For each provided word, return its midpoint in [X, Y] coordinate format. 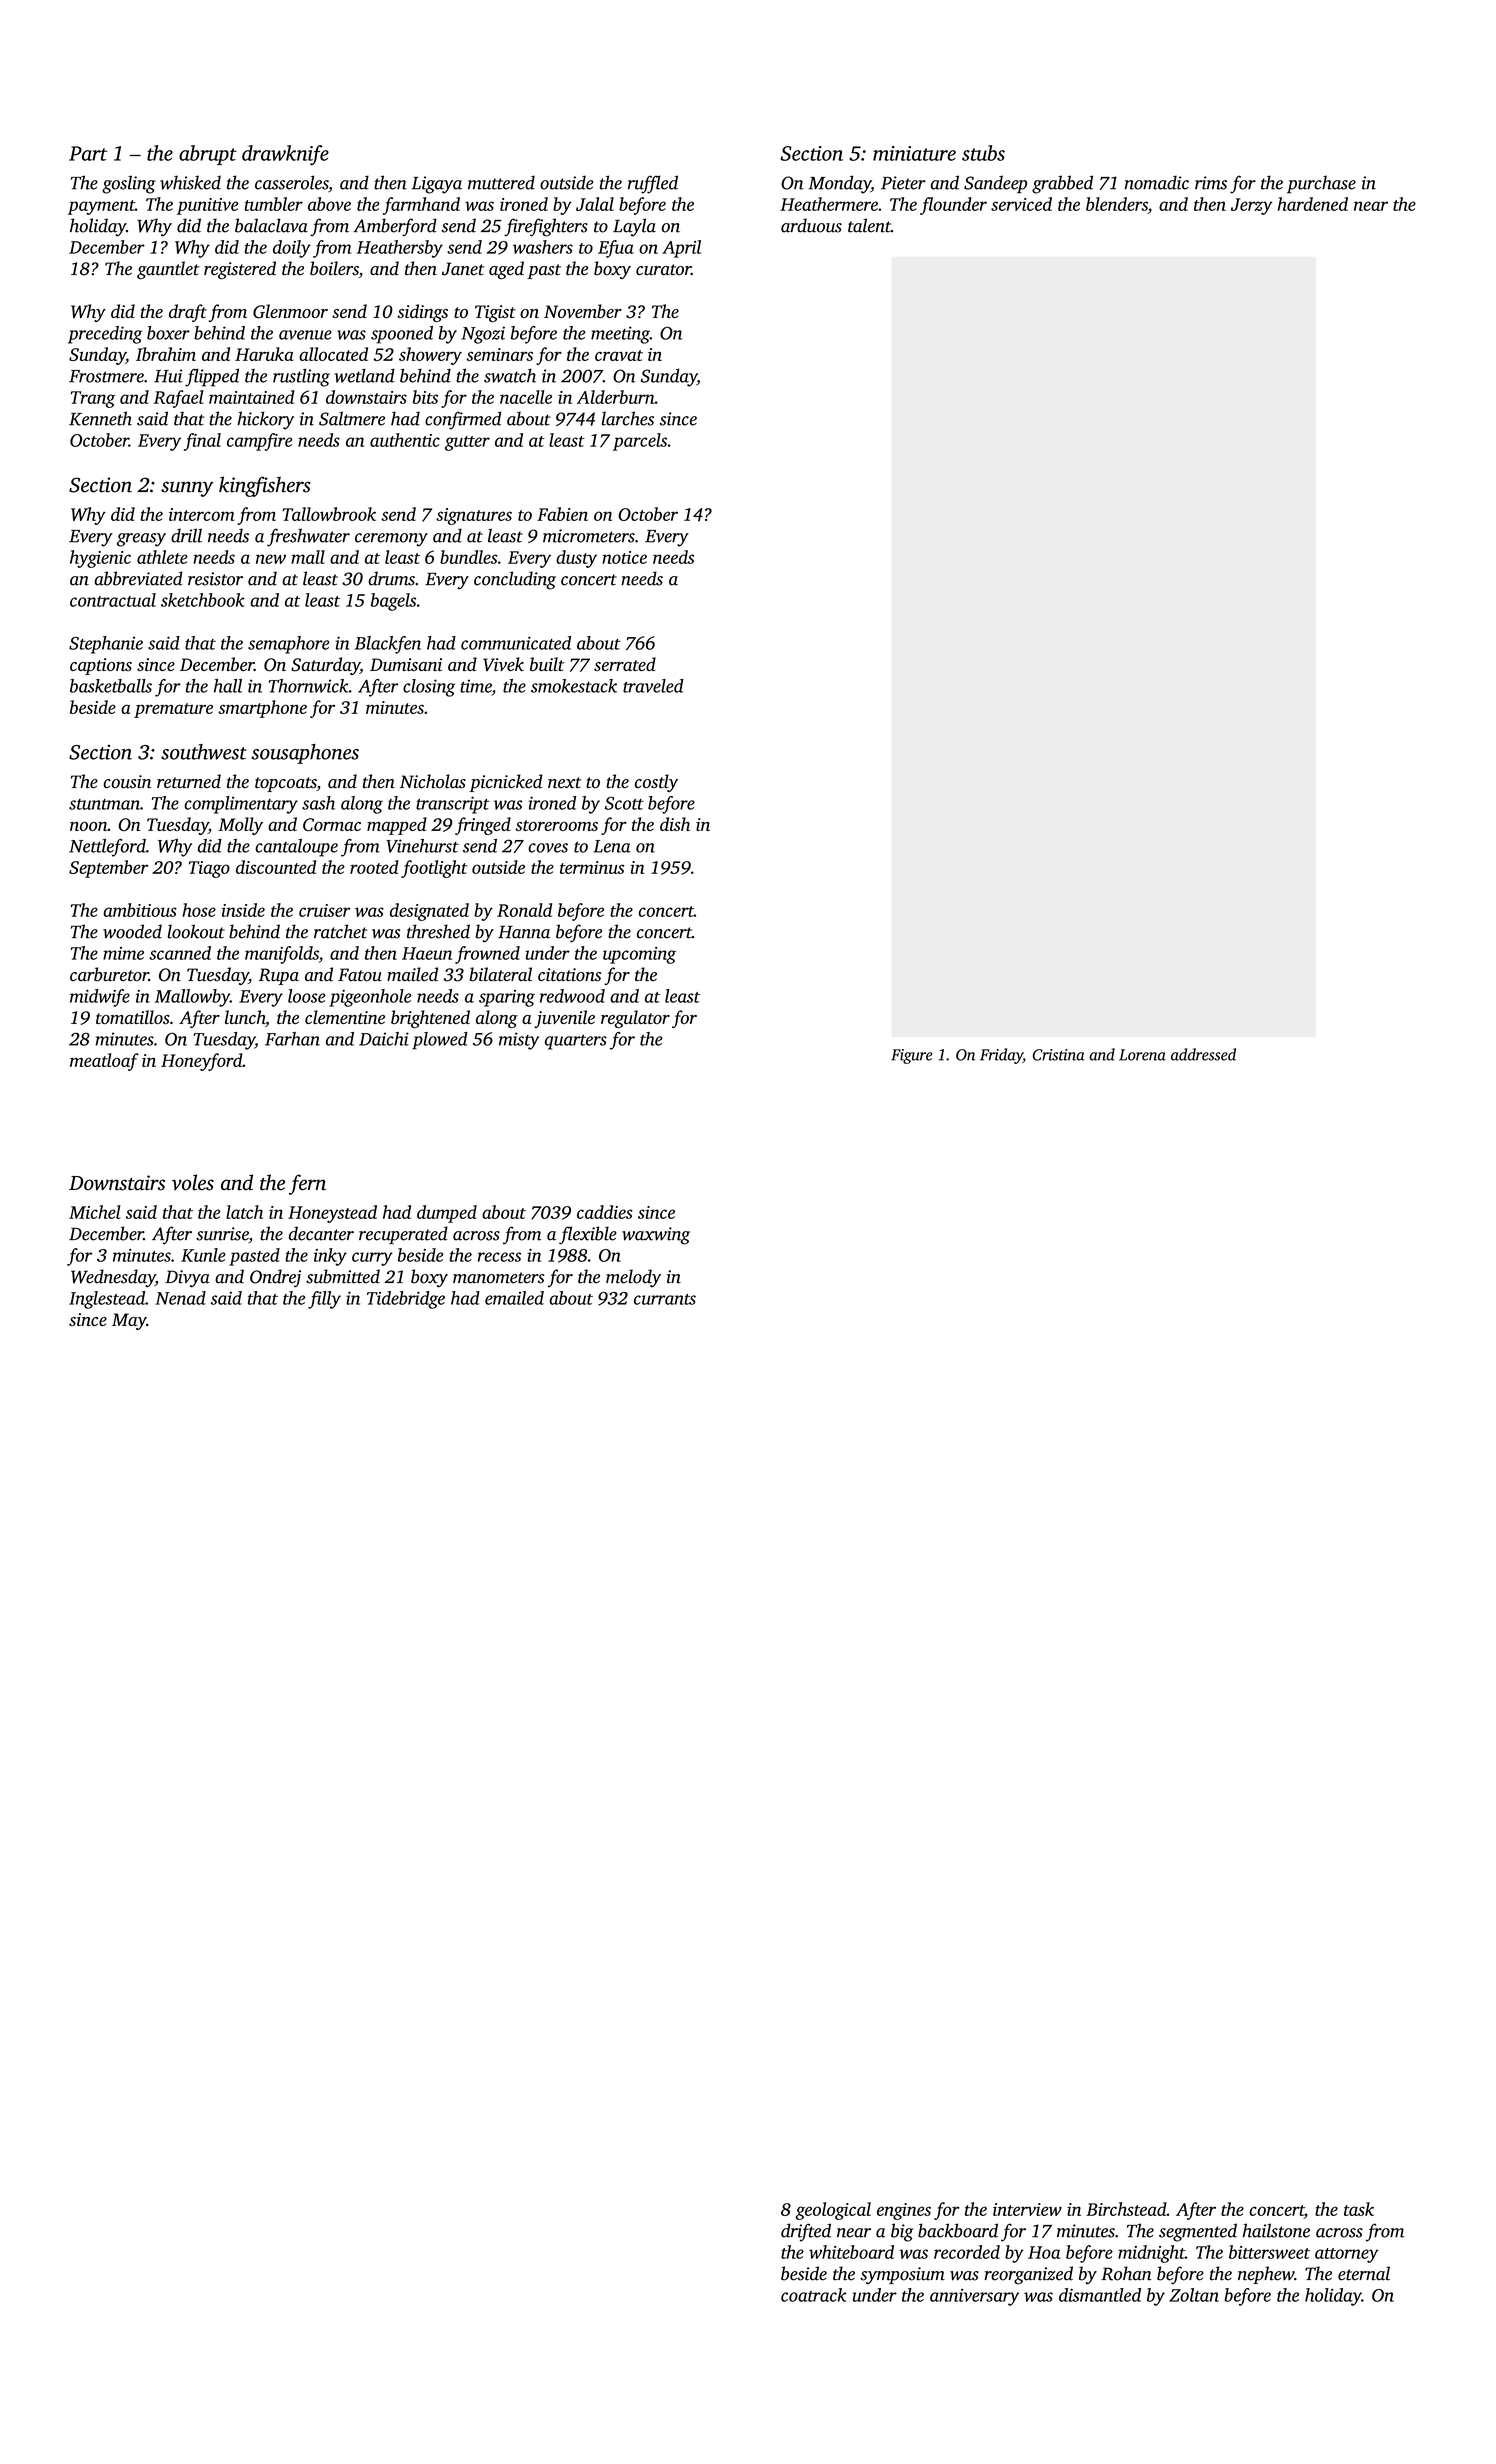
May [129, 1321]
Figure [911, 1056]
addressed [1203, 1054]
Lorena [1142, 1055]
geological [833, 2211]
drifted [806, 2232]
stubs [983, 153]
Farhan [292, 1039]
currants [665, 1299]
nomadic [1157, 182]
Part [88, 153]
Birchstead [1126, 2209]
